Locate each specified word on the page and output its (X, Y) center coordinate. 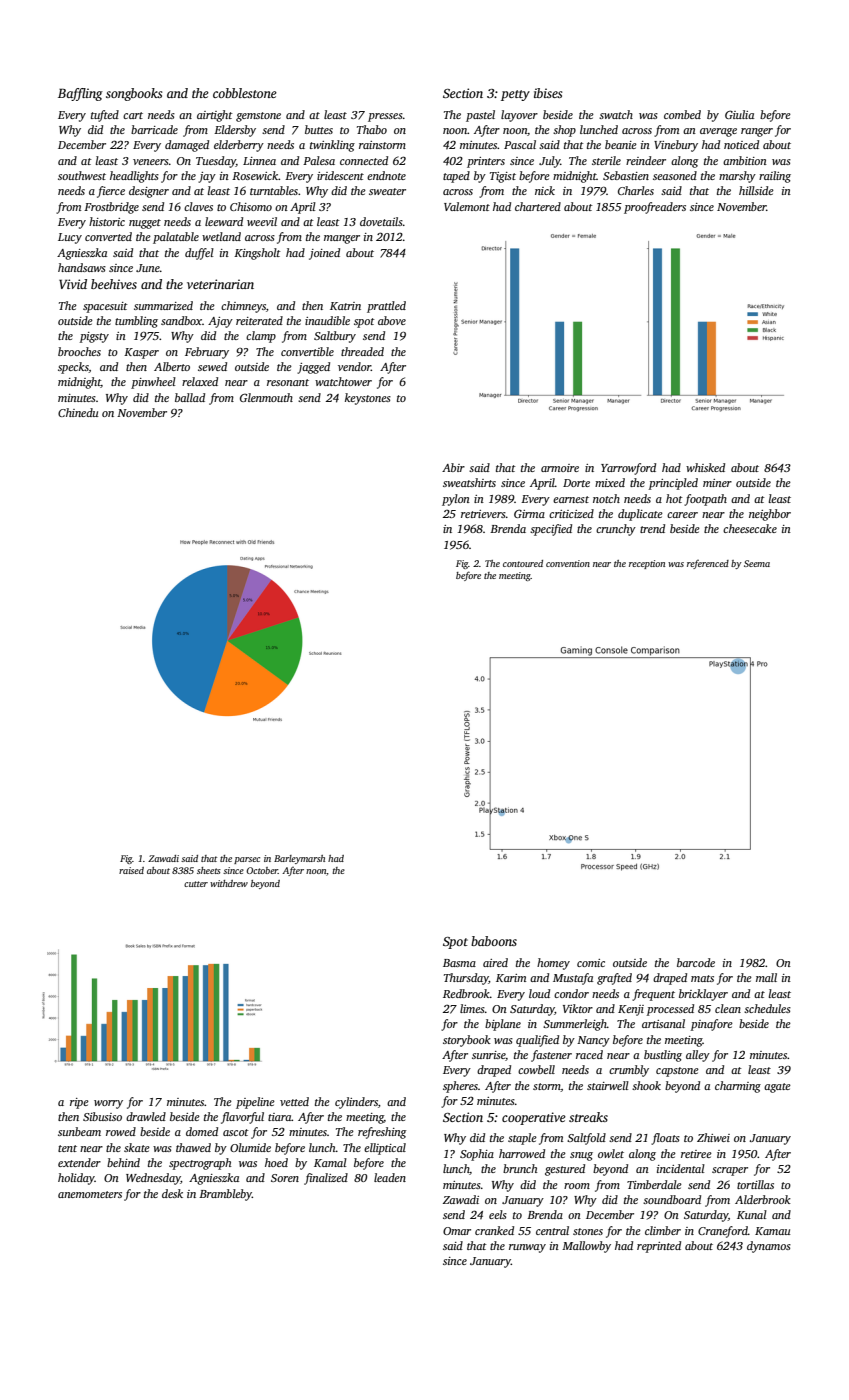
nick (545, 190)
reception (647, 564)
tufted (105, 116)
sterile (606, 160)
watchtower (343, 381)
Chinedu (78, 412)
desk (172, 1193)
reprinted (659, 1247)
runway (527, 1248)
